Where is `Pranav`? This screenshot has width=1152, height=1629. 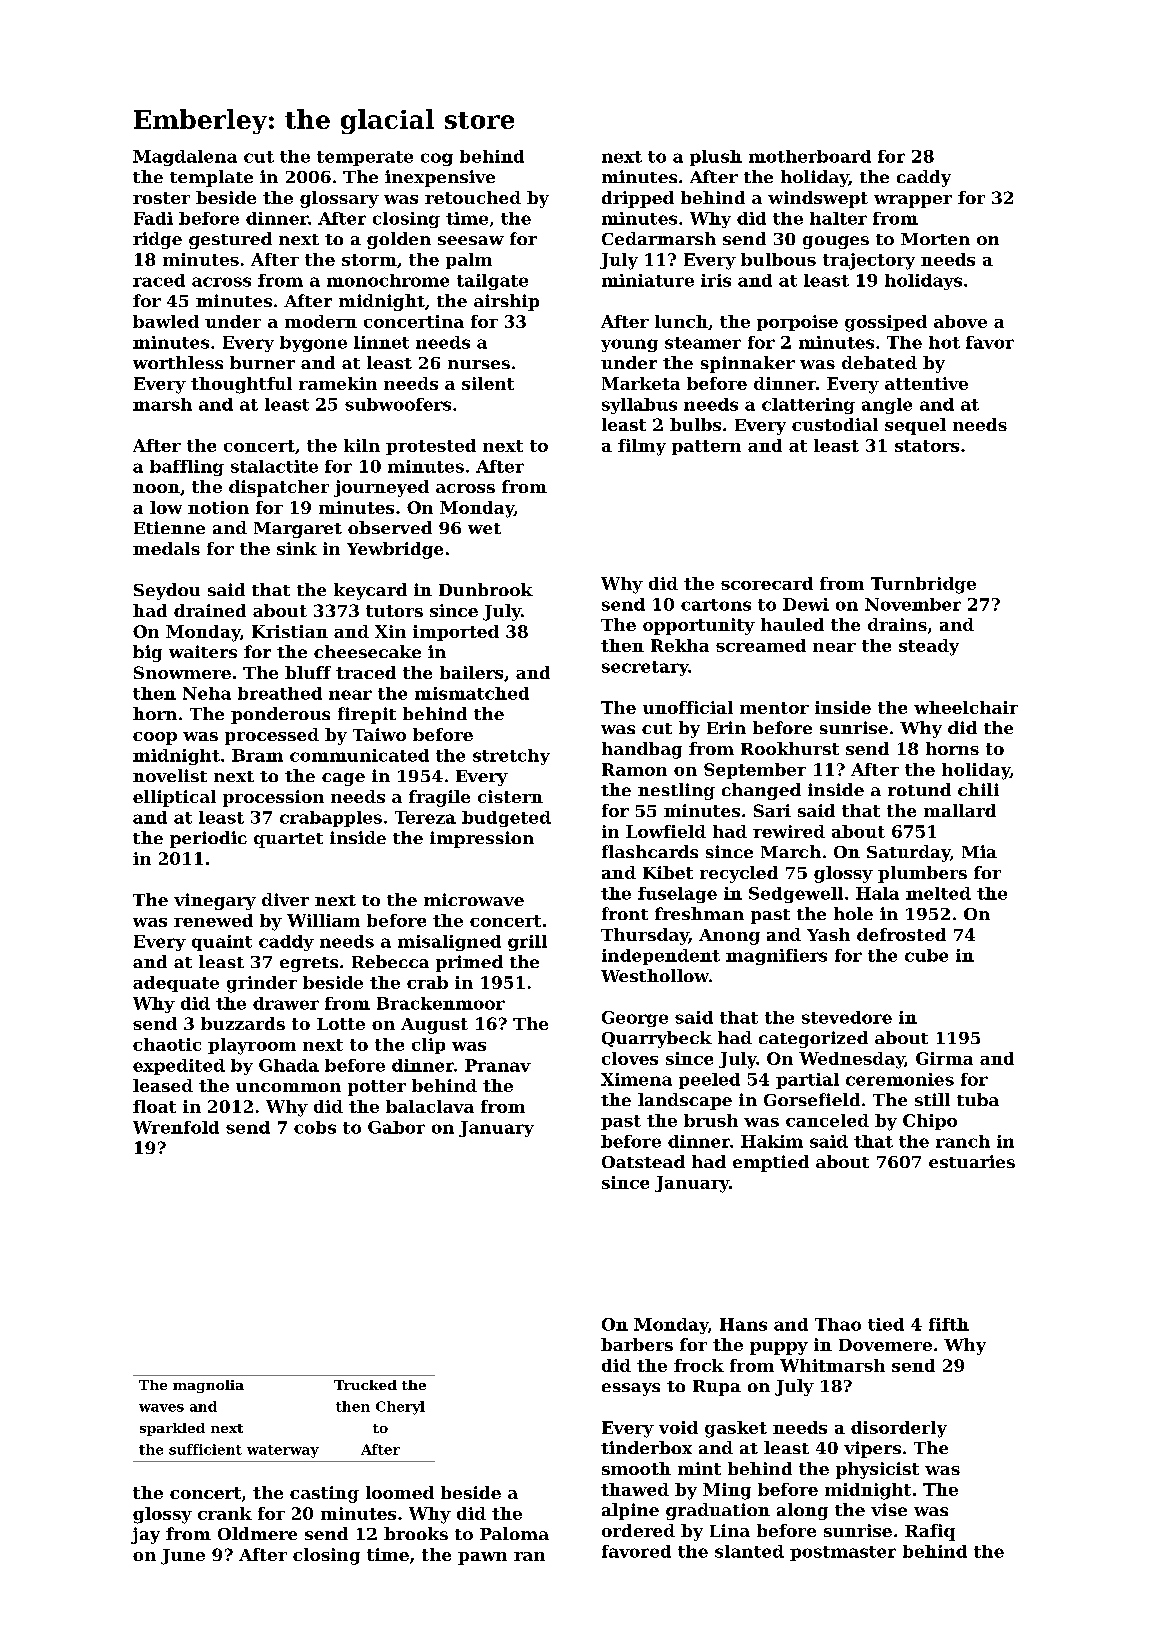 Pranav is located at coordinates (498, 1065).
